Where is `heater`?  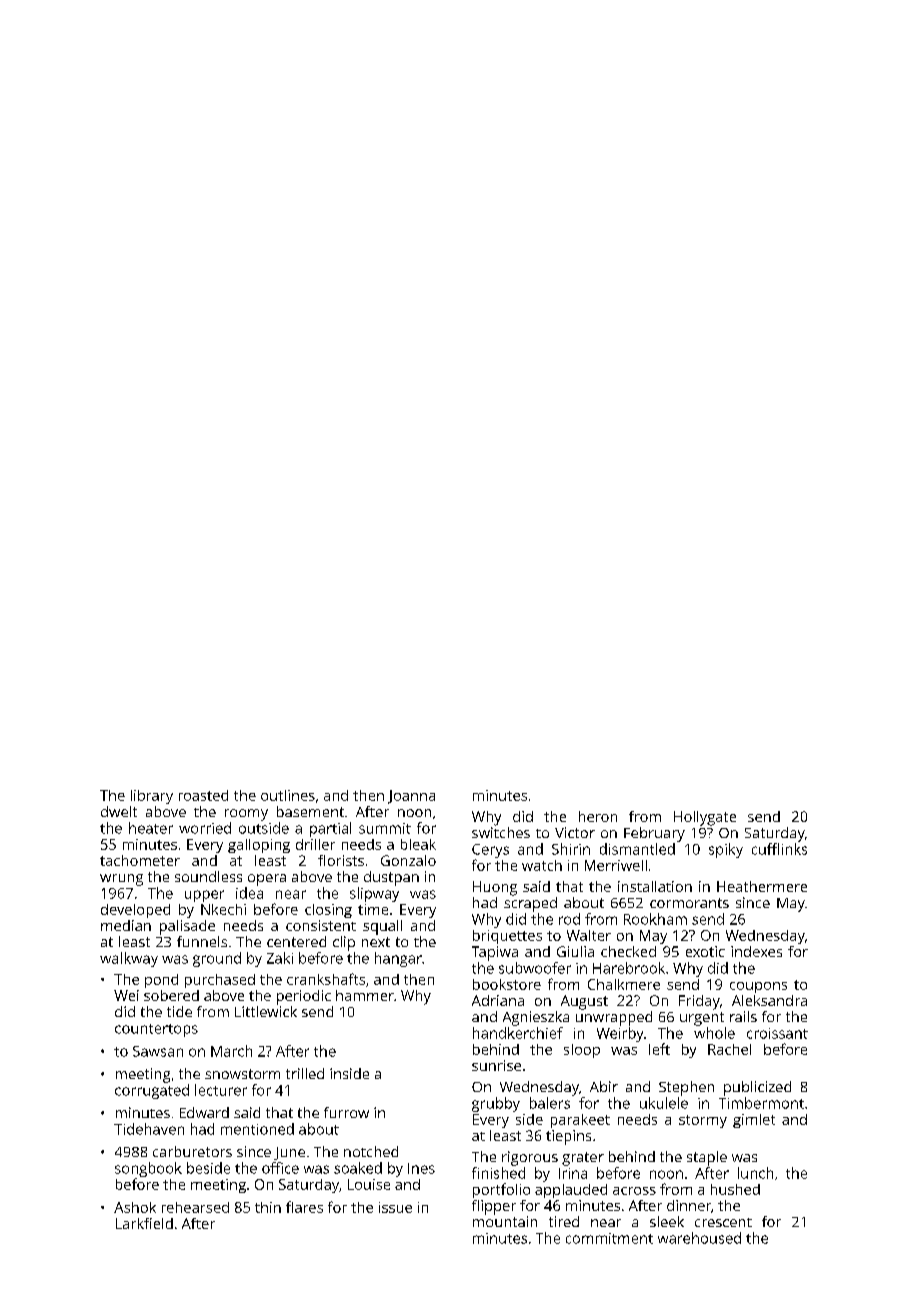 heater is located at coordinates (151, 828).
